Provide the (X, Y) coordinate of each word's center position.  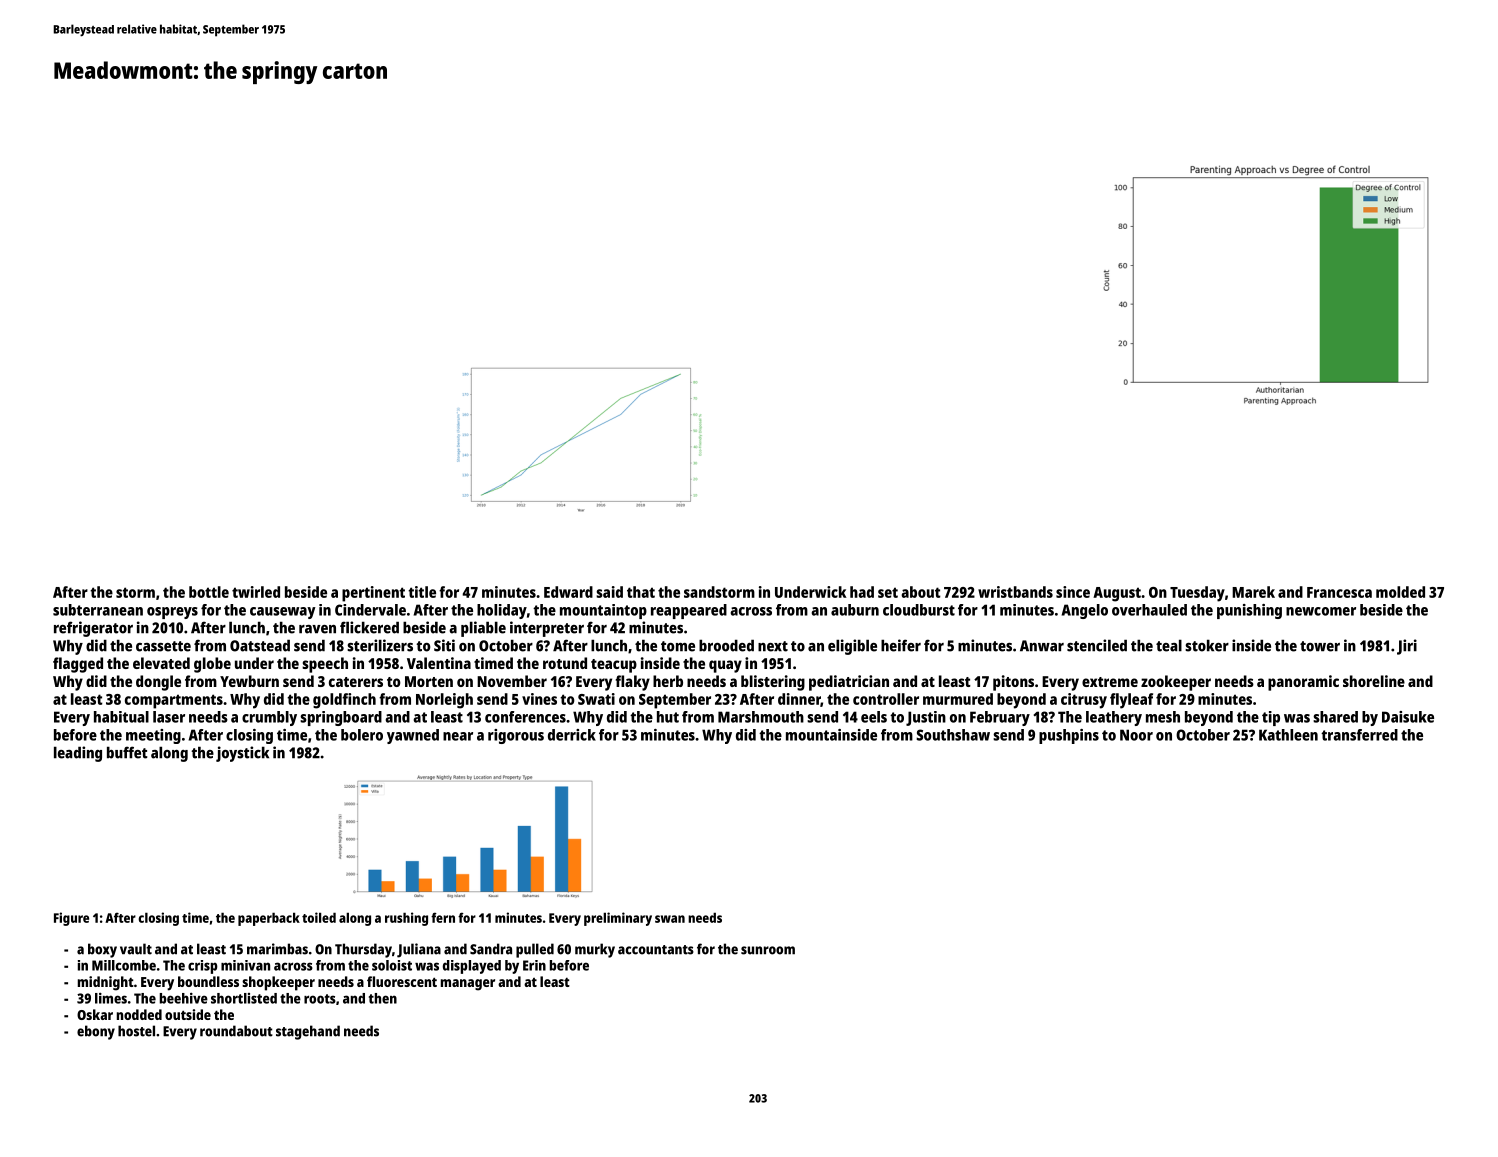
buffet (127, 752)
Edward (568, 592)
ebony (96, 1032)
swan (670, 919)
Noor (1136, 735)
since (1073, 592)
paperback (269, 919)
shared (1335, 717)
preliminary (618, 919)
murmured (958, 699)
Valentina (439, 663)
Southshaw (953, 735)
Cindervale (370, 610)
